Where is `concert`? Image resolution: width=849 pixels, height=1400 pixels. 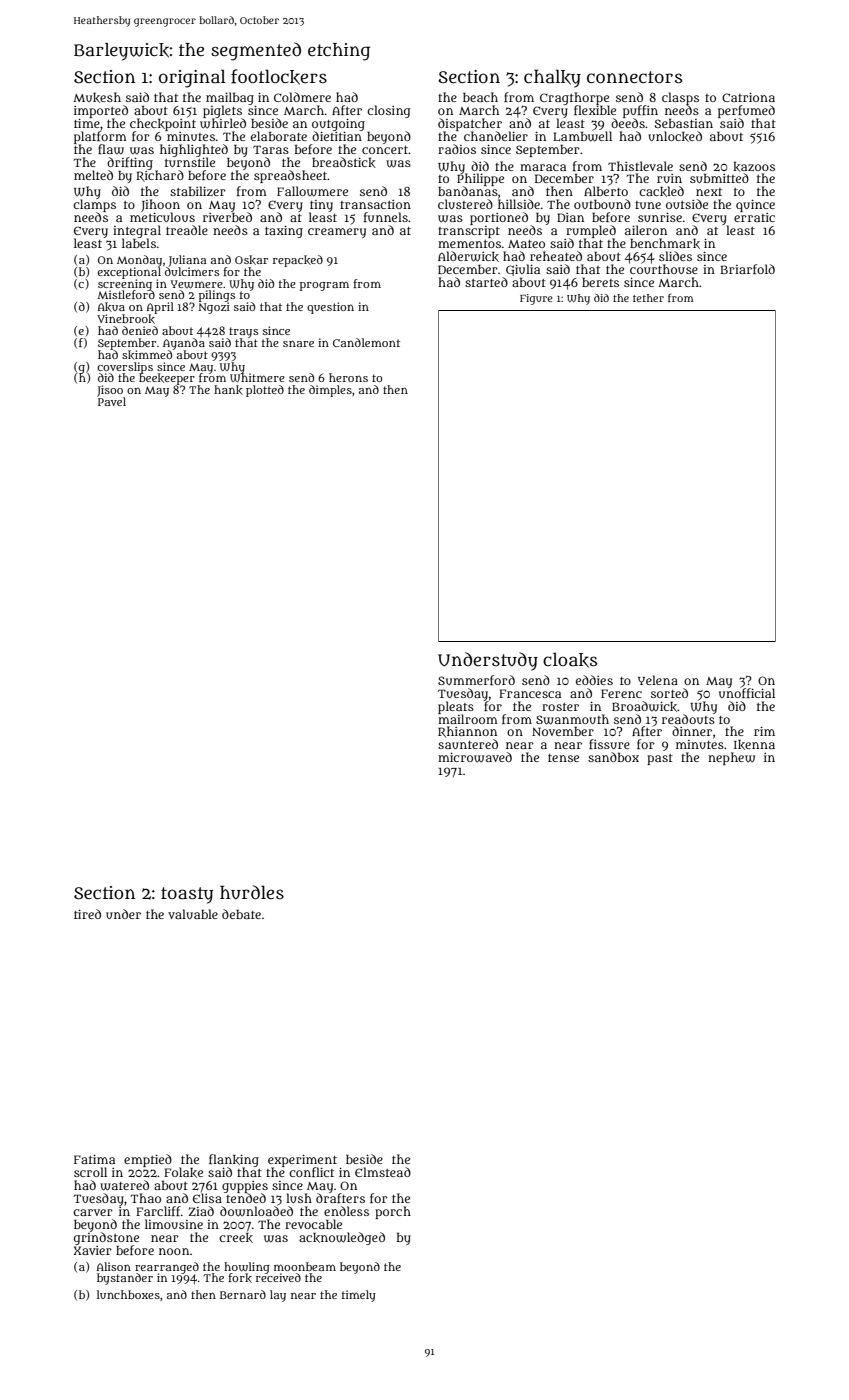
concert is located at coordinates (385, 150).
